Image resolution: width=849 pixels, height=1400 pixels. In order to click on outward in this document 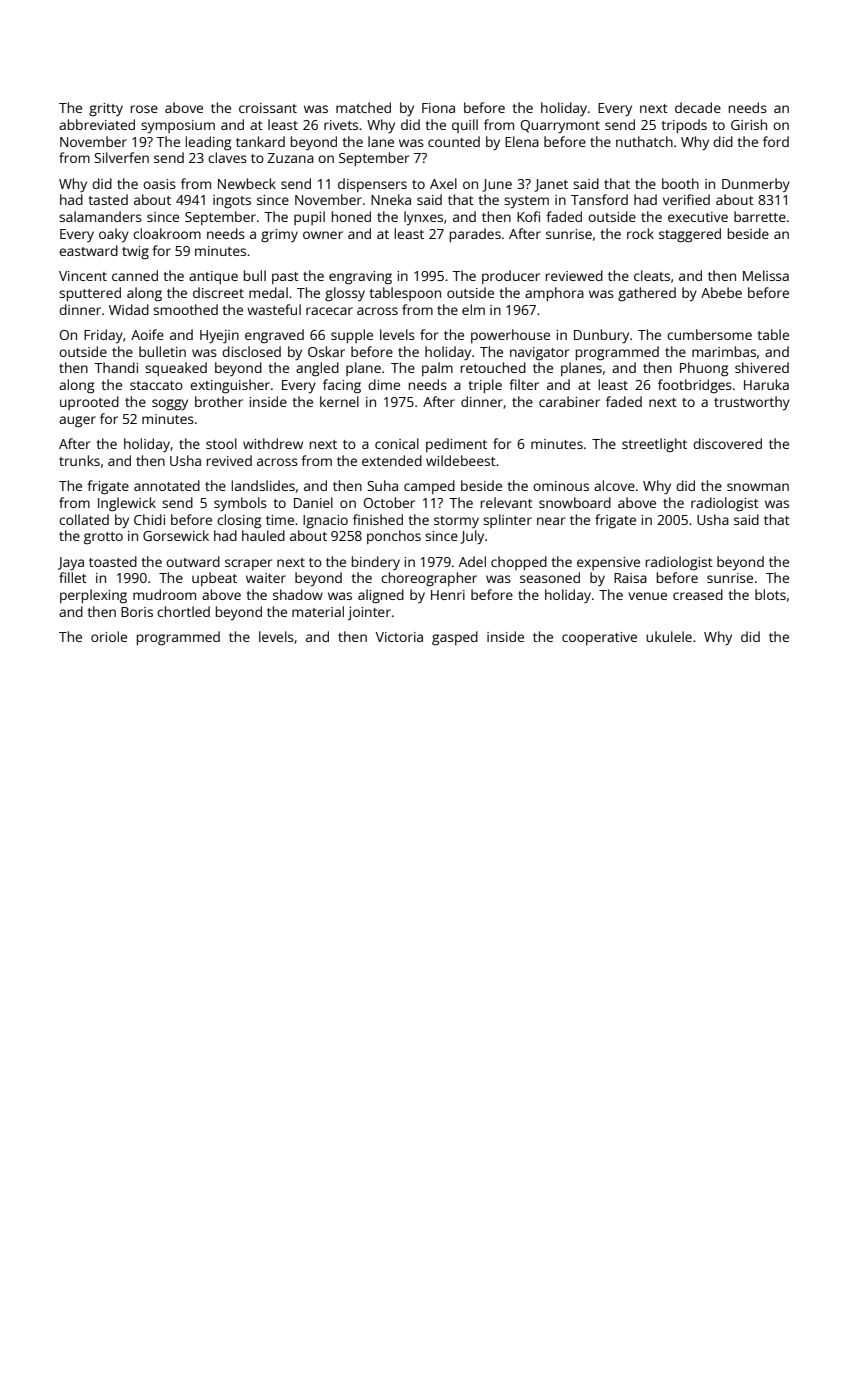, I will do `click(193, 561)`.
